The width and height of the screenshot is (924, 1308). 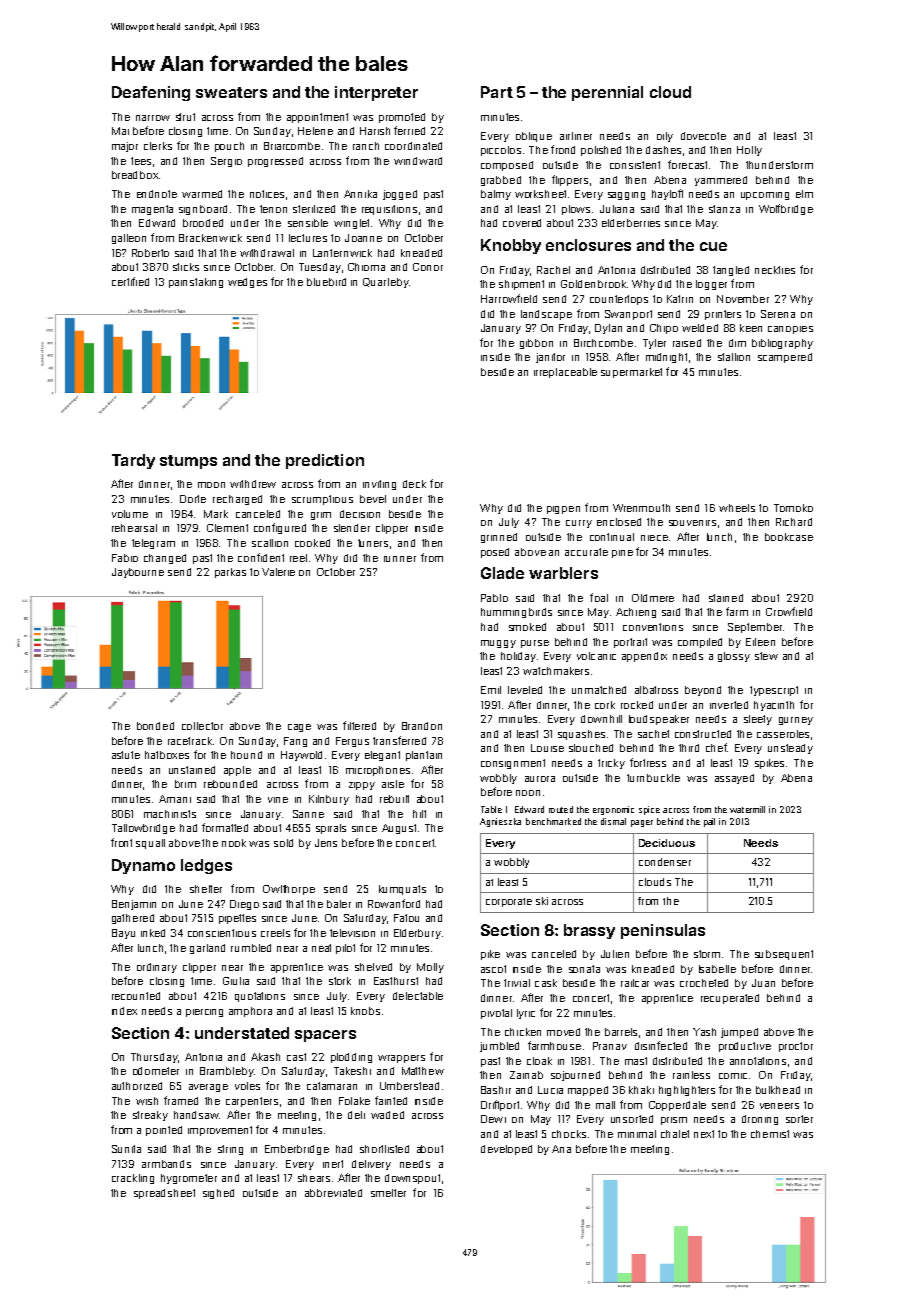 What do you see at coordinates (737, 508) in the screenshot?
I see `wheels` at bounding box center [737, 508].
